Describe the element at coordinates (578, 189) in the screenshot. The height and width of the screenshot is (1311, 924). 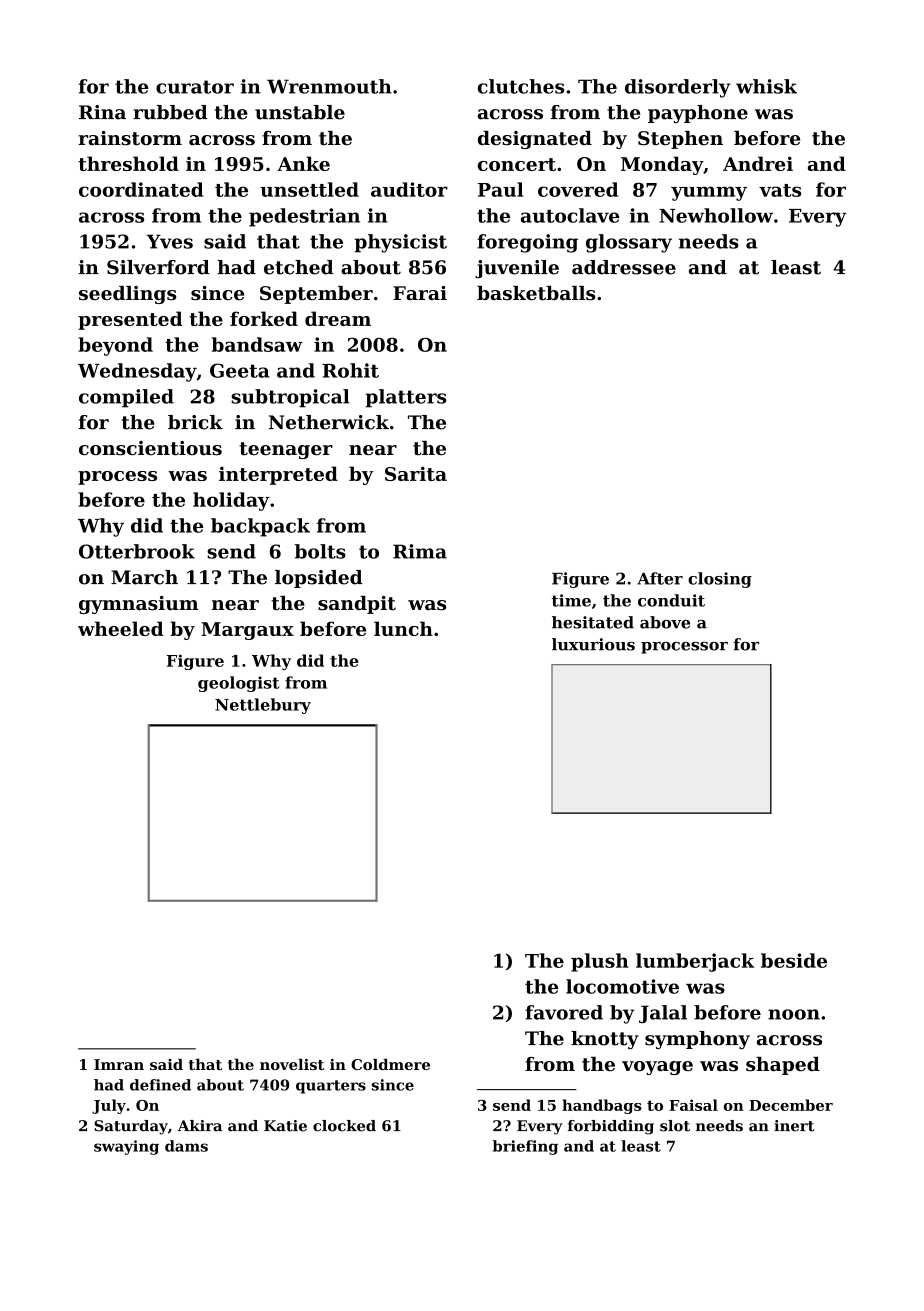
I see `covered` at that location.
